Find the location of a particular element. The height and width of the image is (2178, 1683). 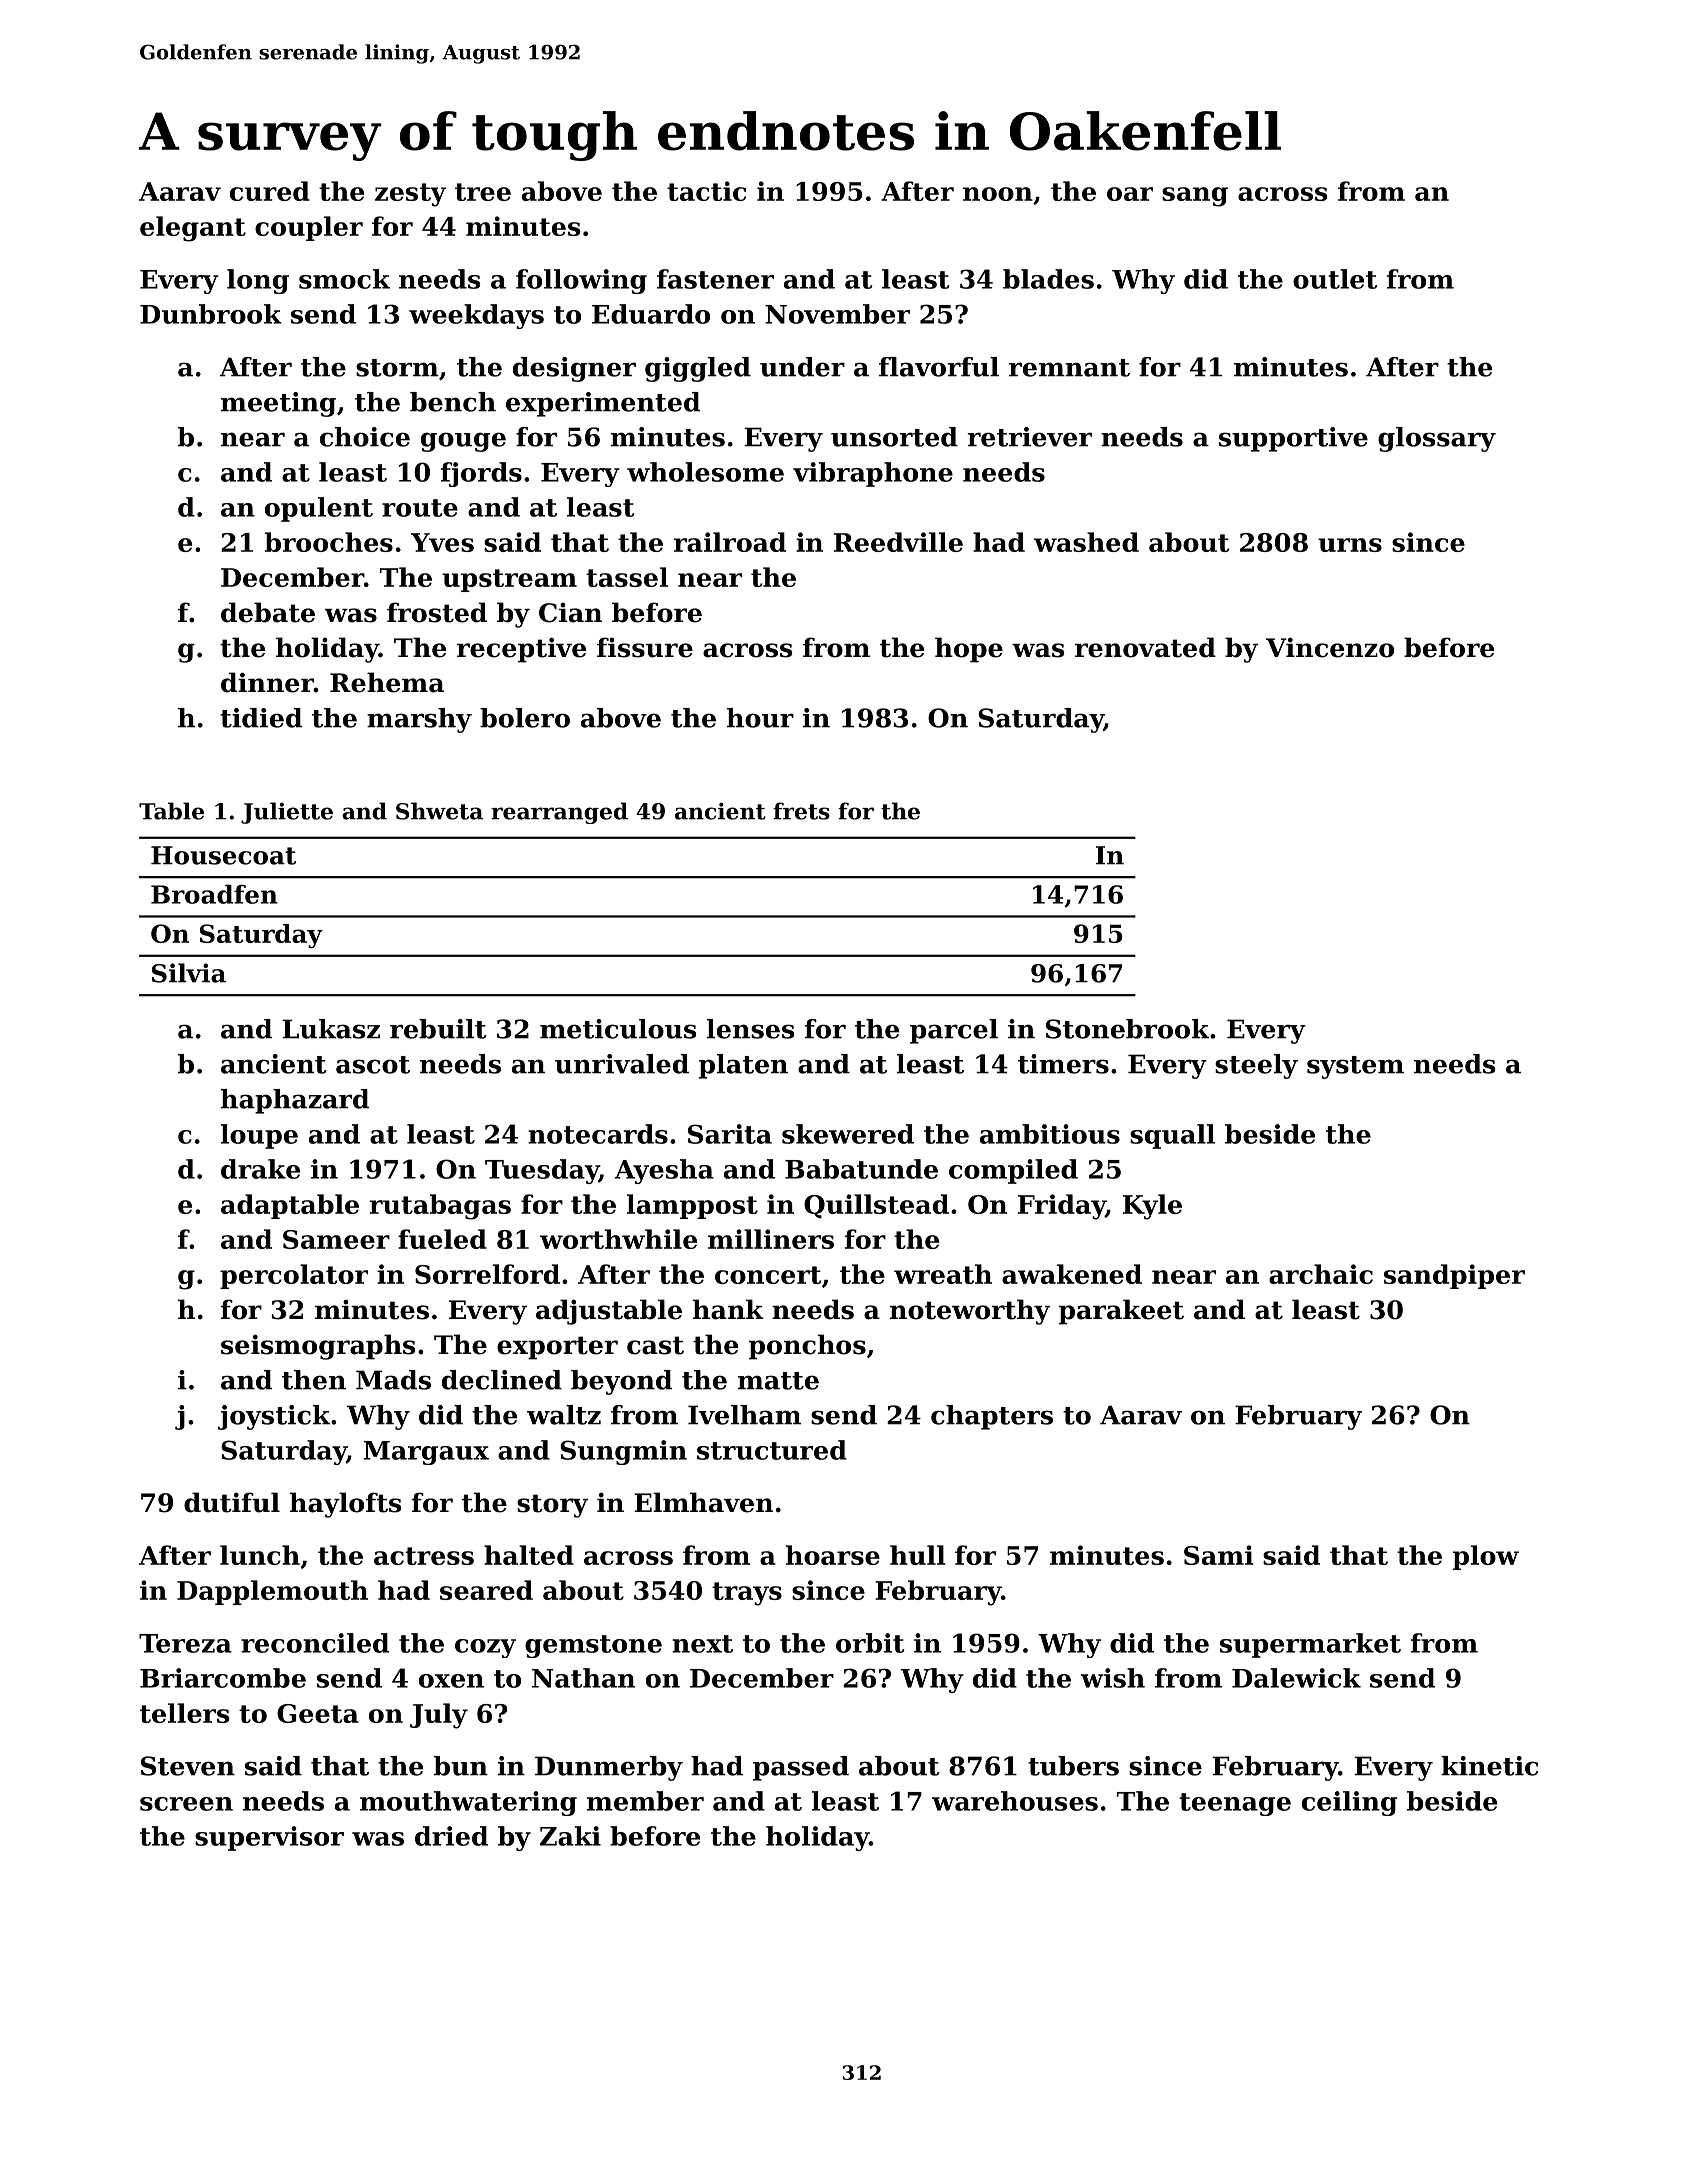

sang is located at coordinates (1195, 197).
